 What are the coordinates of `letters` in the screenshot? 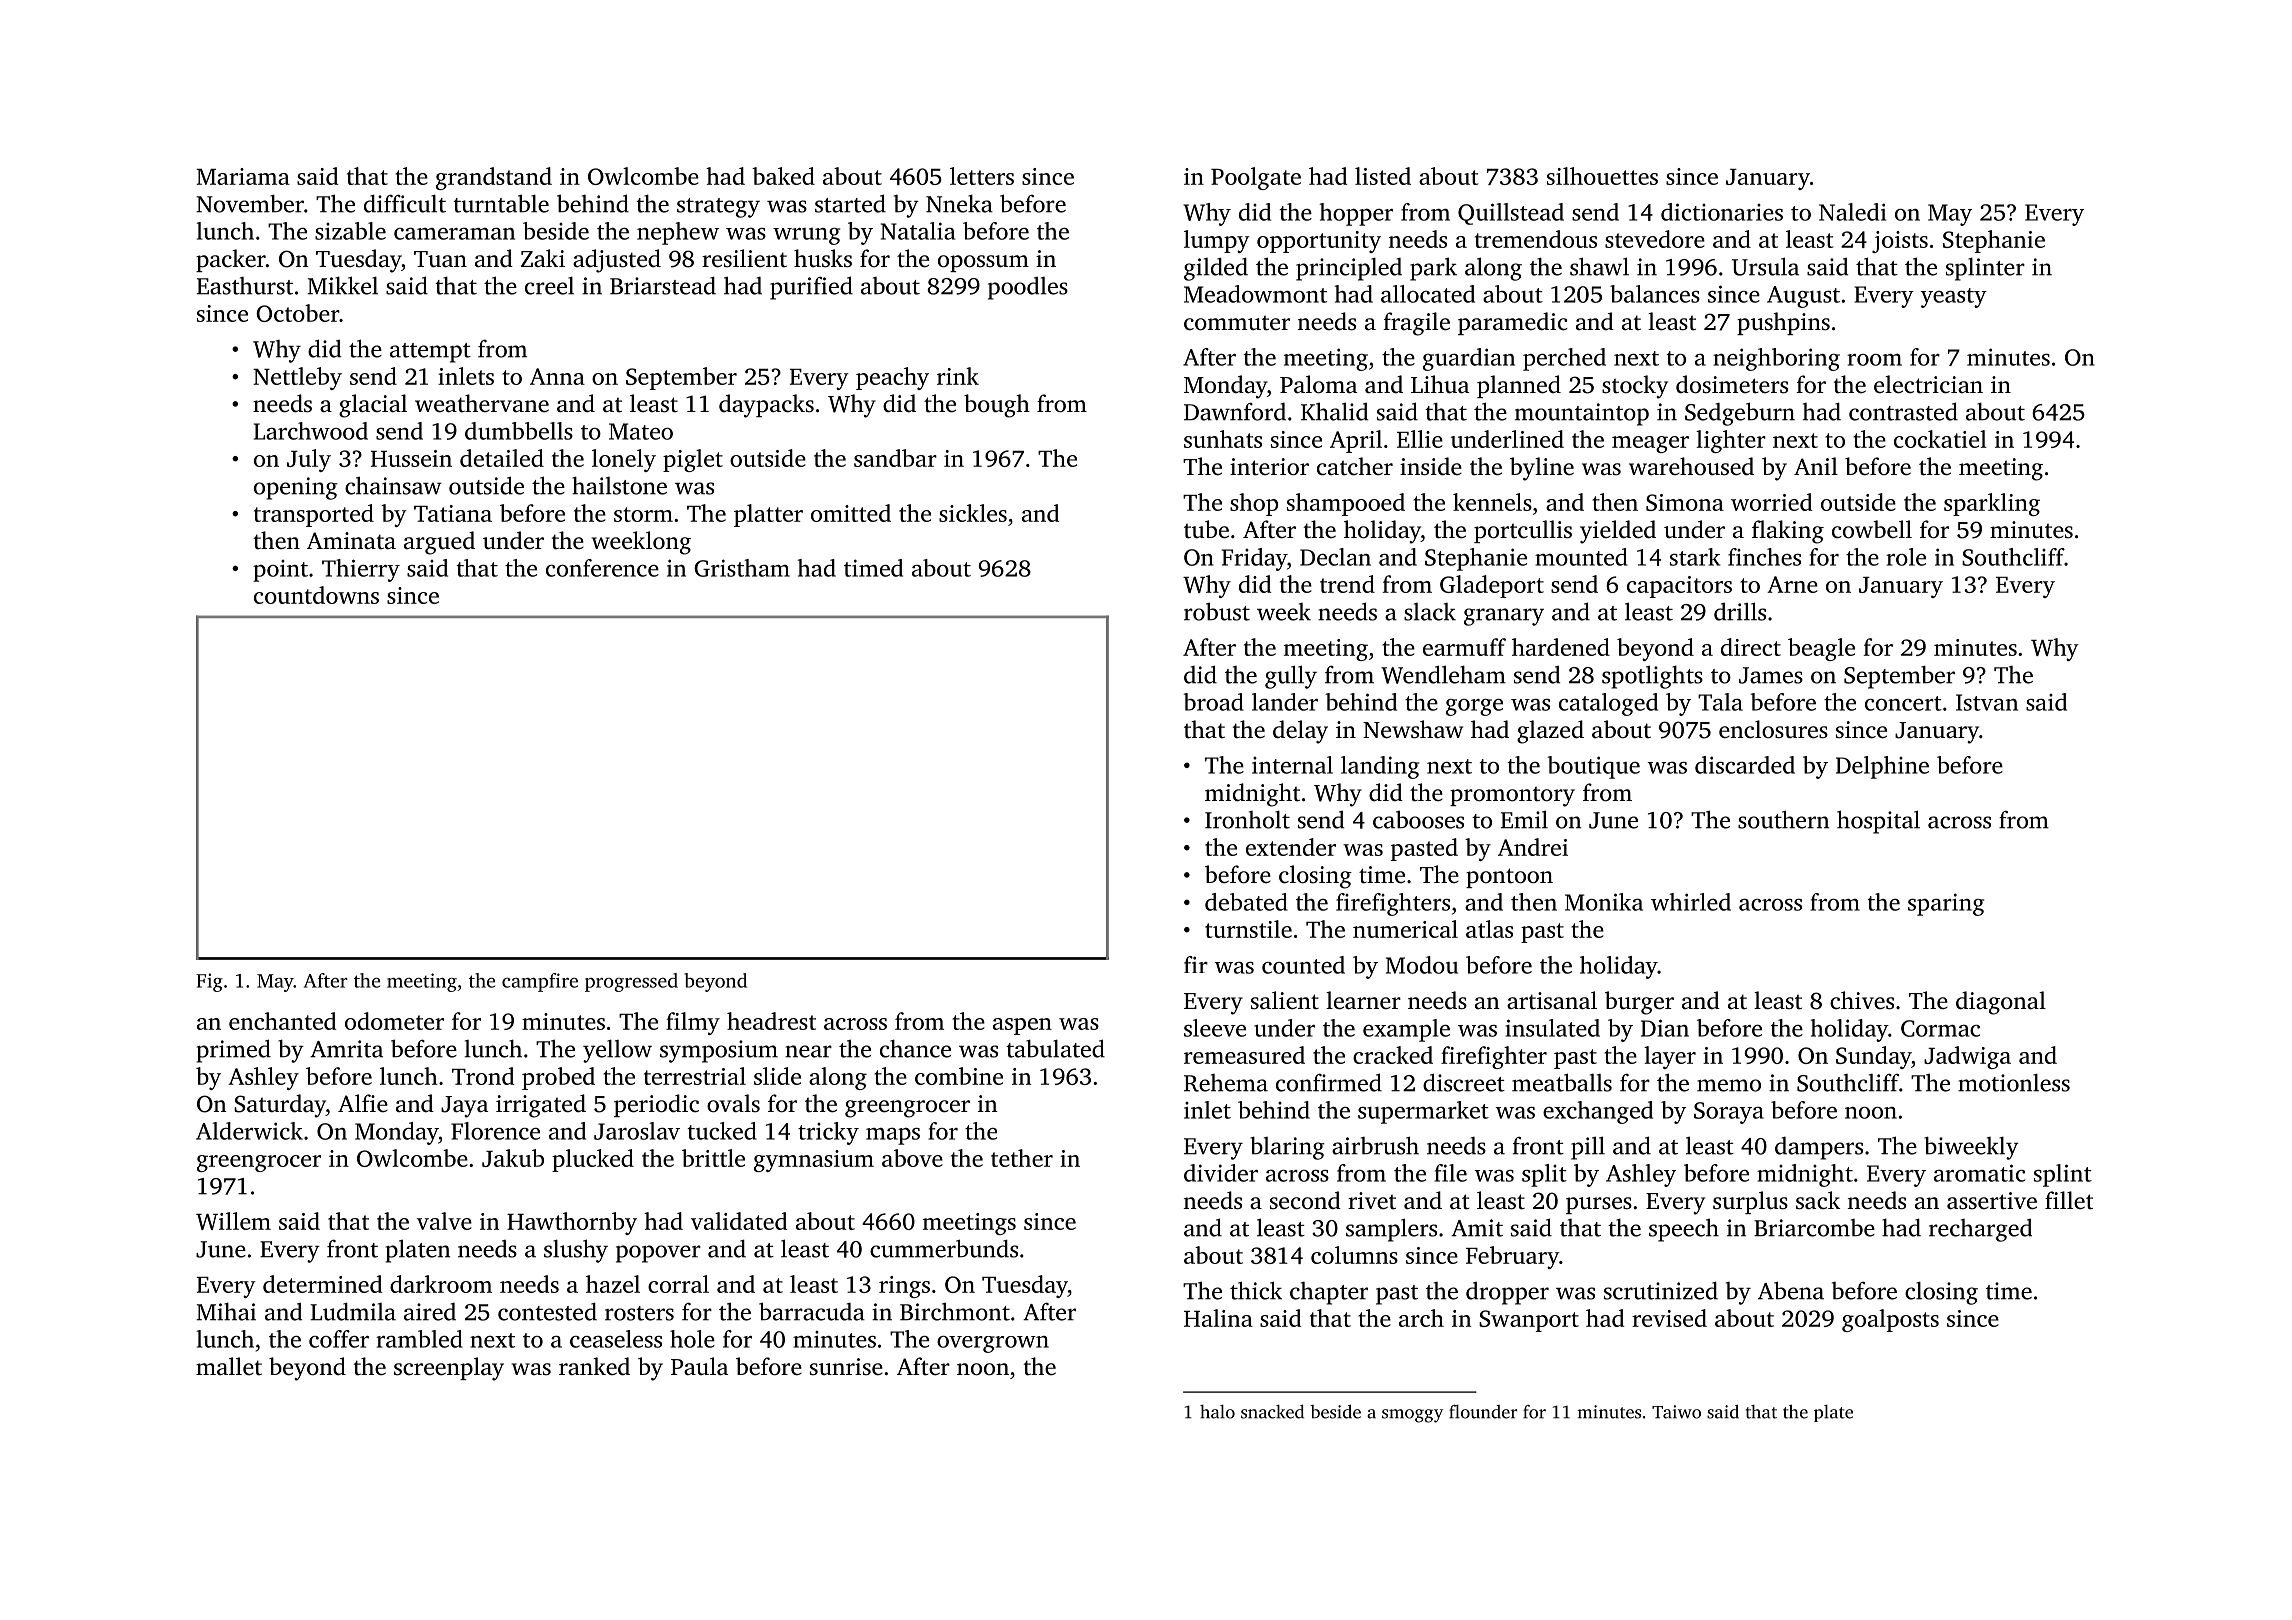 It's located at (982, 176).
